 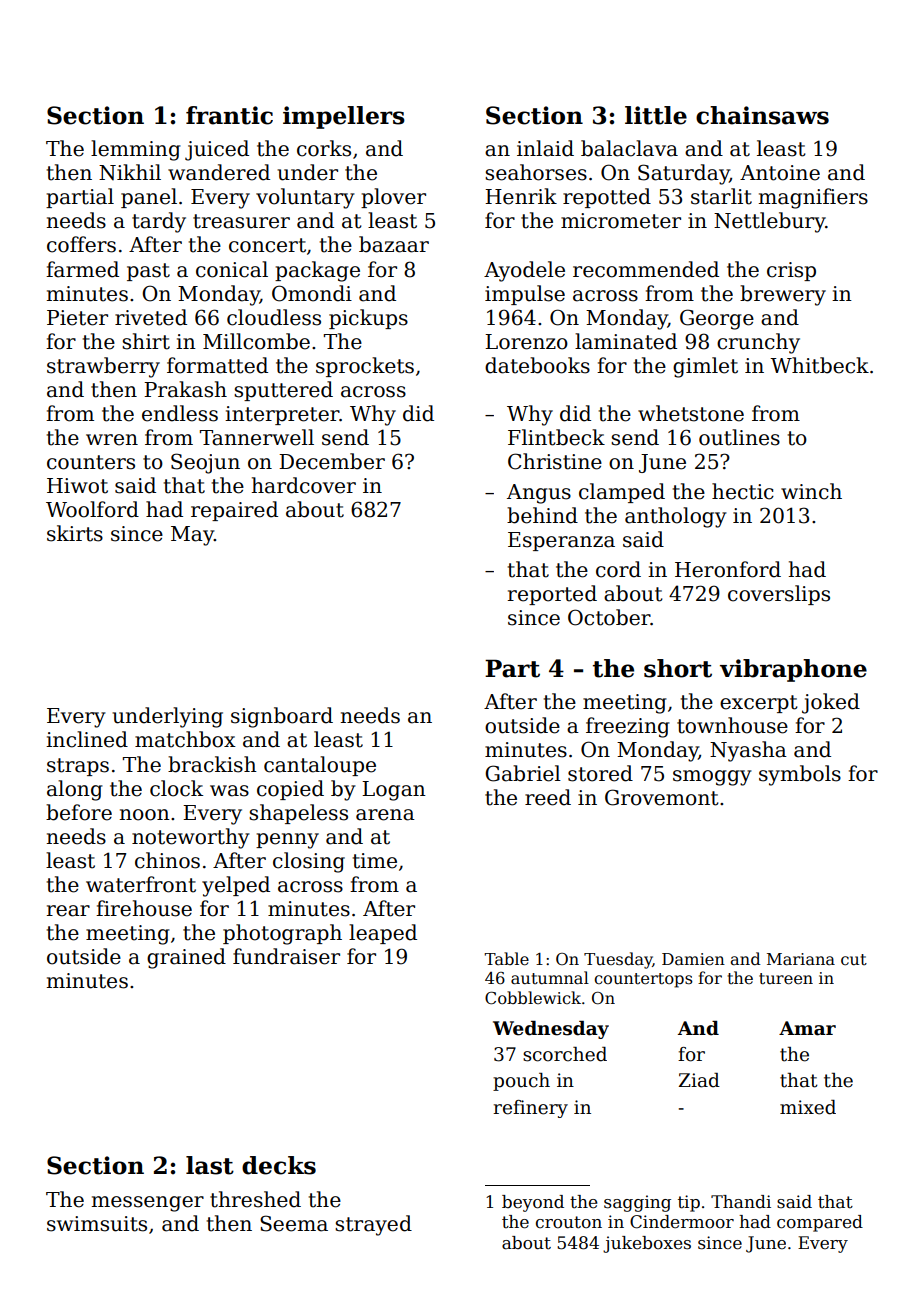 I want to click on compared, so click(x=820, y=1223).
